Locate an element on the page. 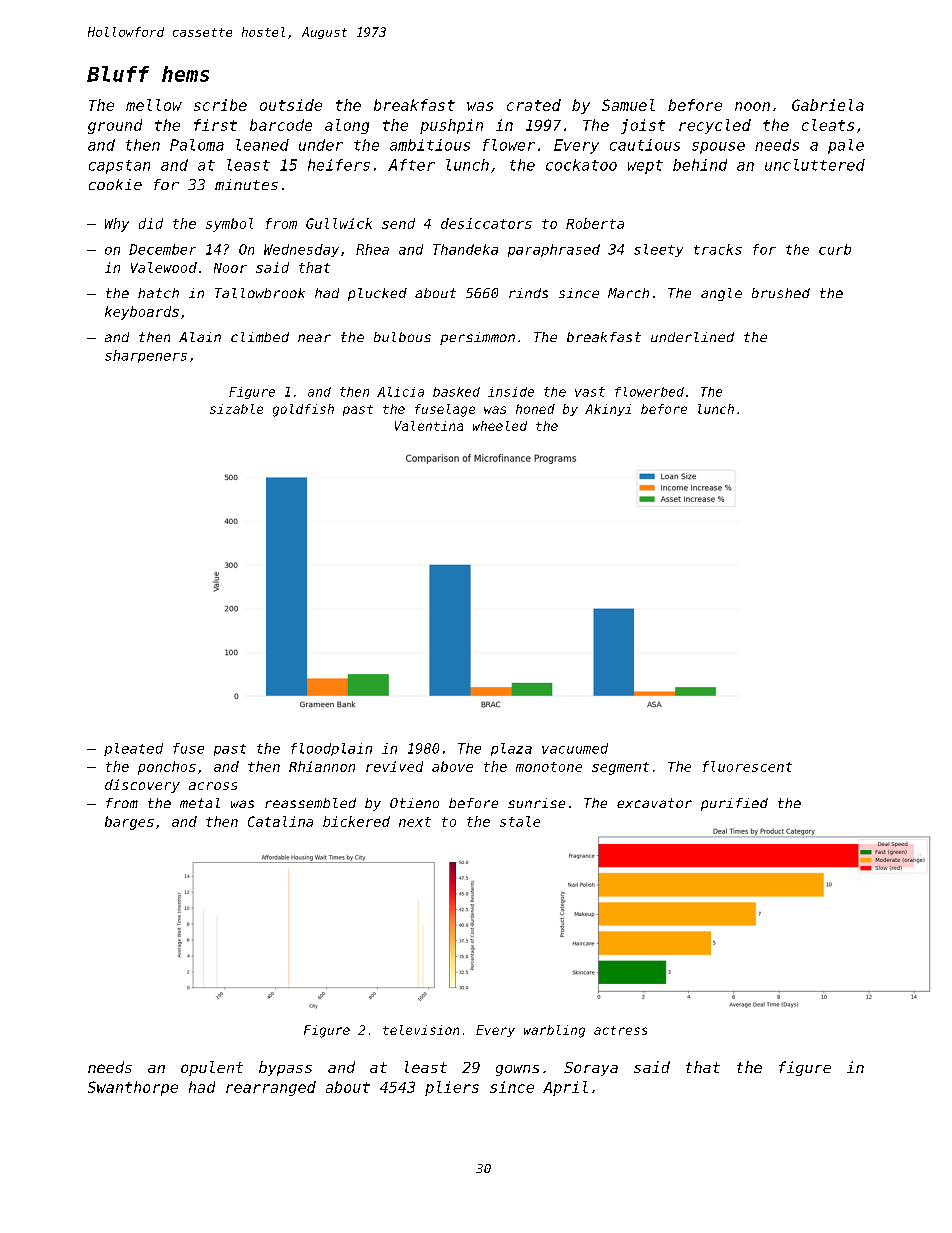 Image resolution: width=952 pixels, height=1233 pixels. fluorescent is located at coordinates (747, 766).
